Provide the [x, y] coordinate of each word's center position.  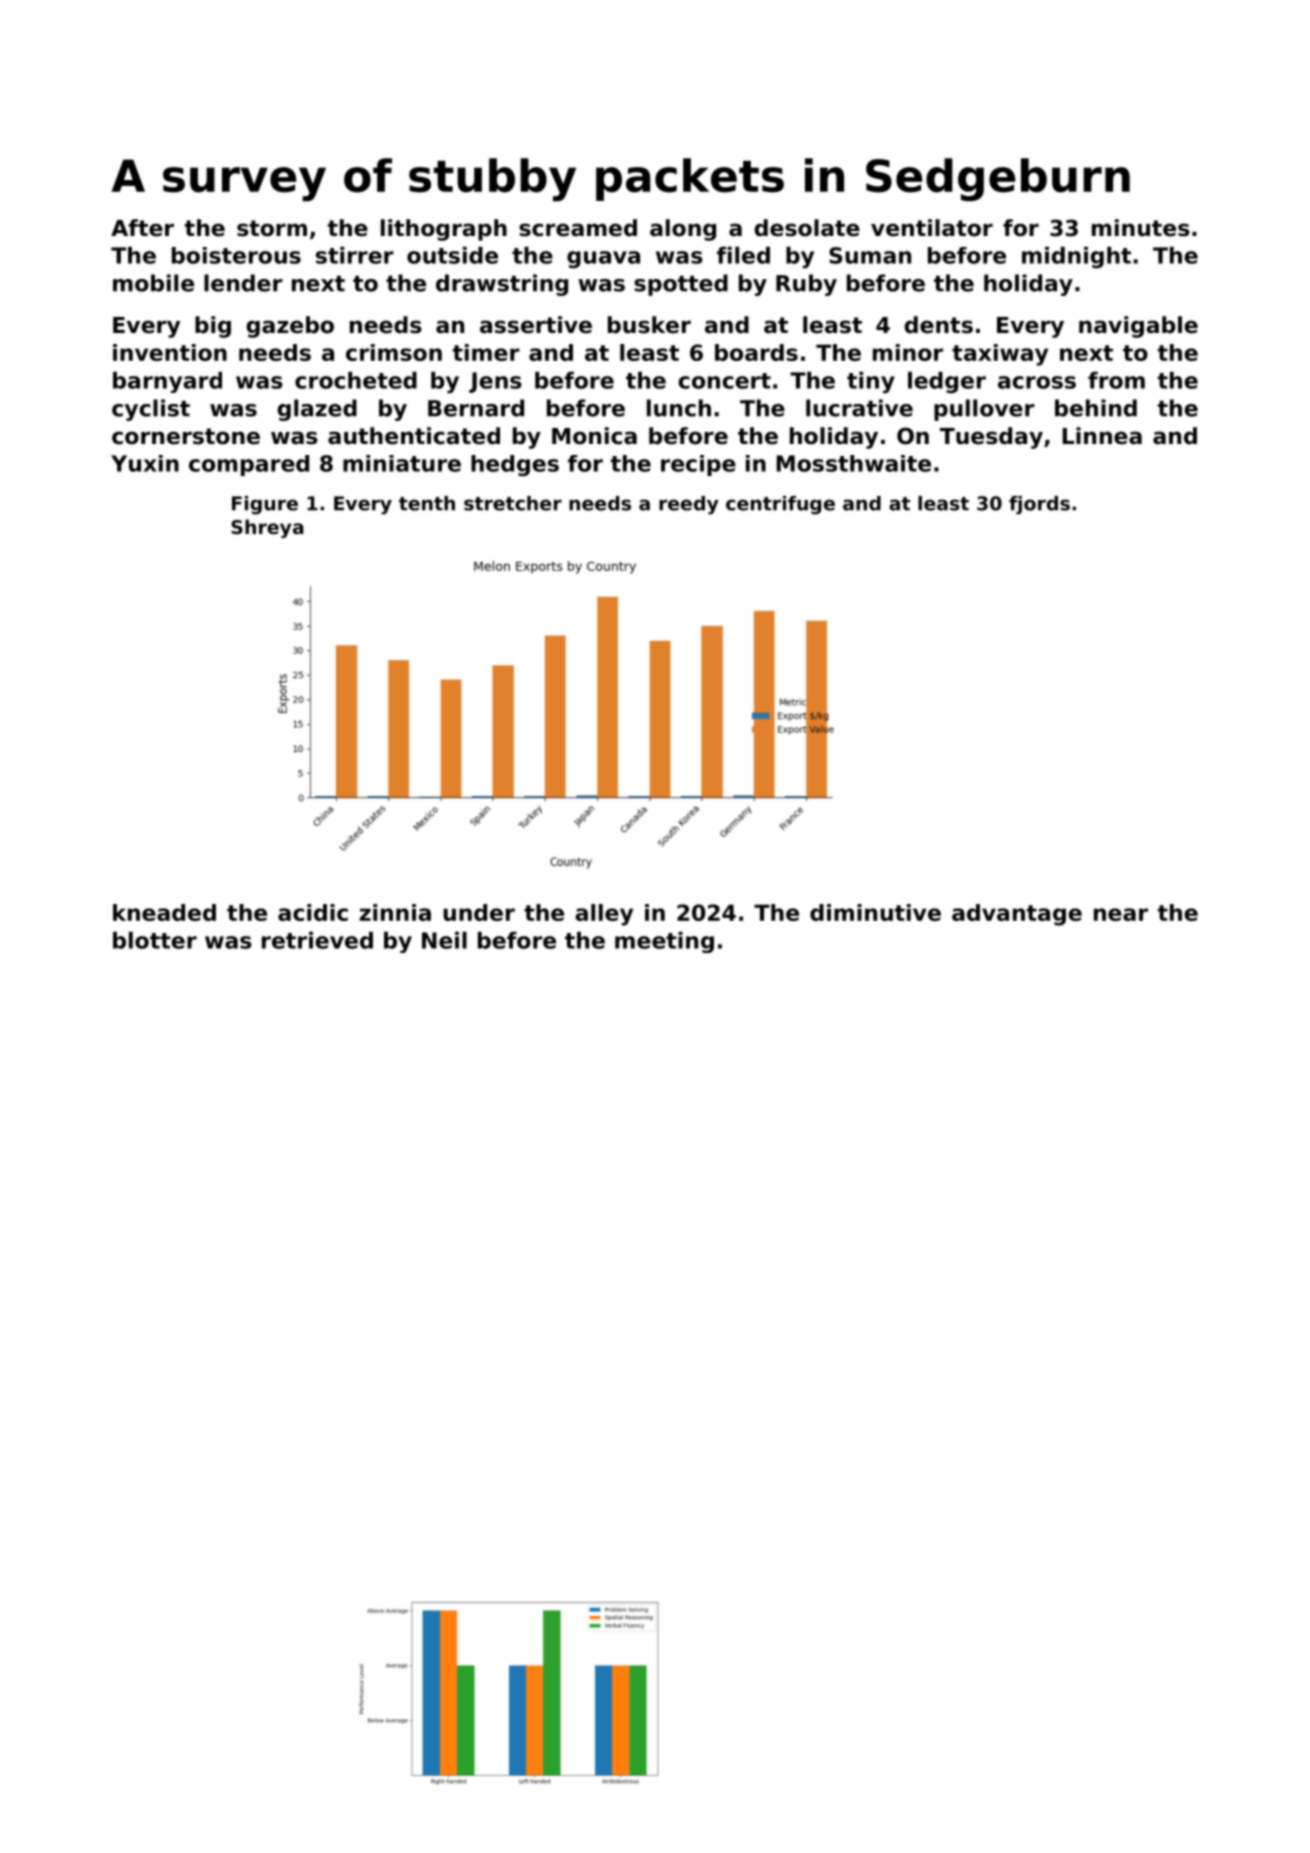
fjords [1039, 505]
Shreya [267, 528]
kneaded [164, 912]
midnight [1076, 257]
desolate [807, 228]
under [479, 912]
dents [939, 325]
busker [649, 325]
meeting [664, 942]
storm [272, 228]
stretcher [513, 503]
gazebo [290, 327]
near [1121, 914]
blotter [155, 940]
